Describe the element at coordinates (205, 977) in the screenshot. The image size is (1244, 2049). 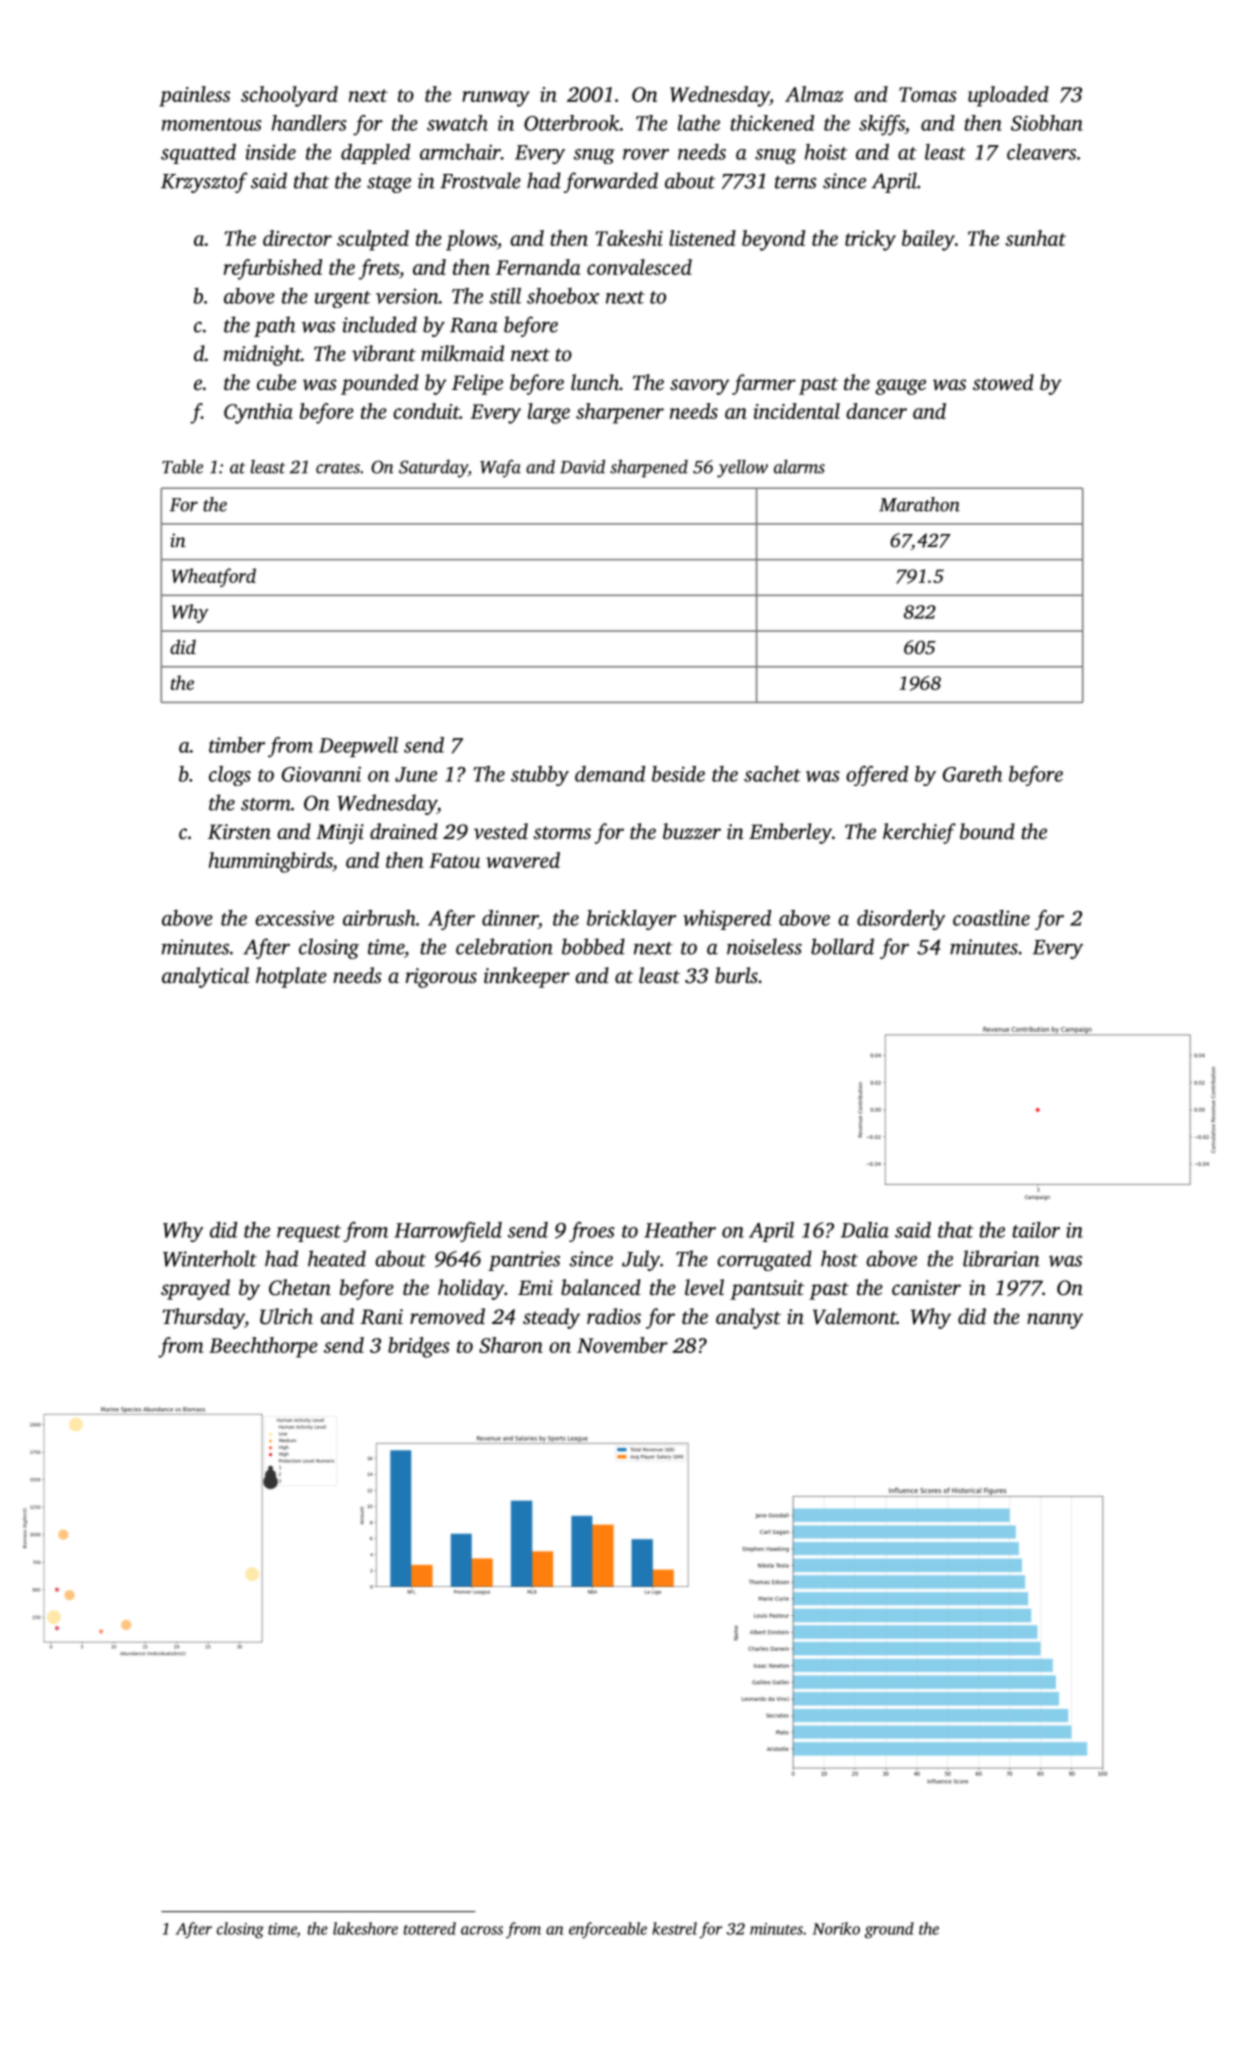
I see `analytical` at that location.
